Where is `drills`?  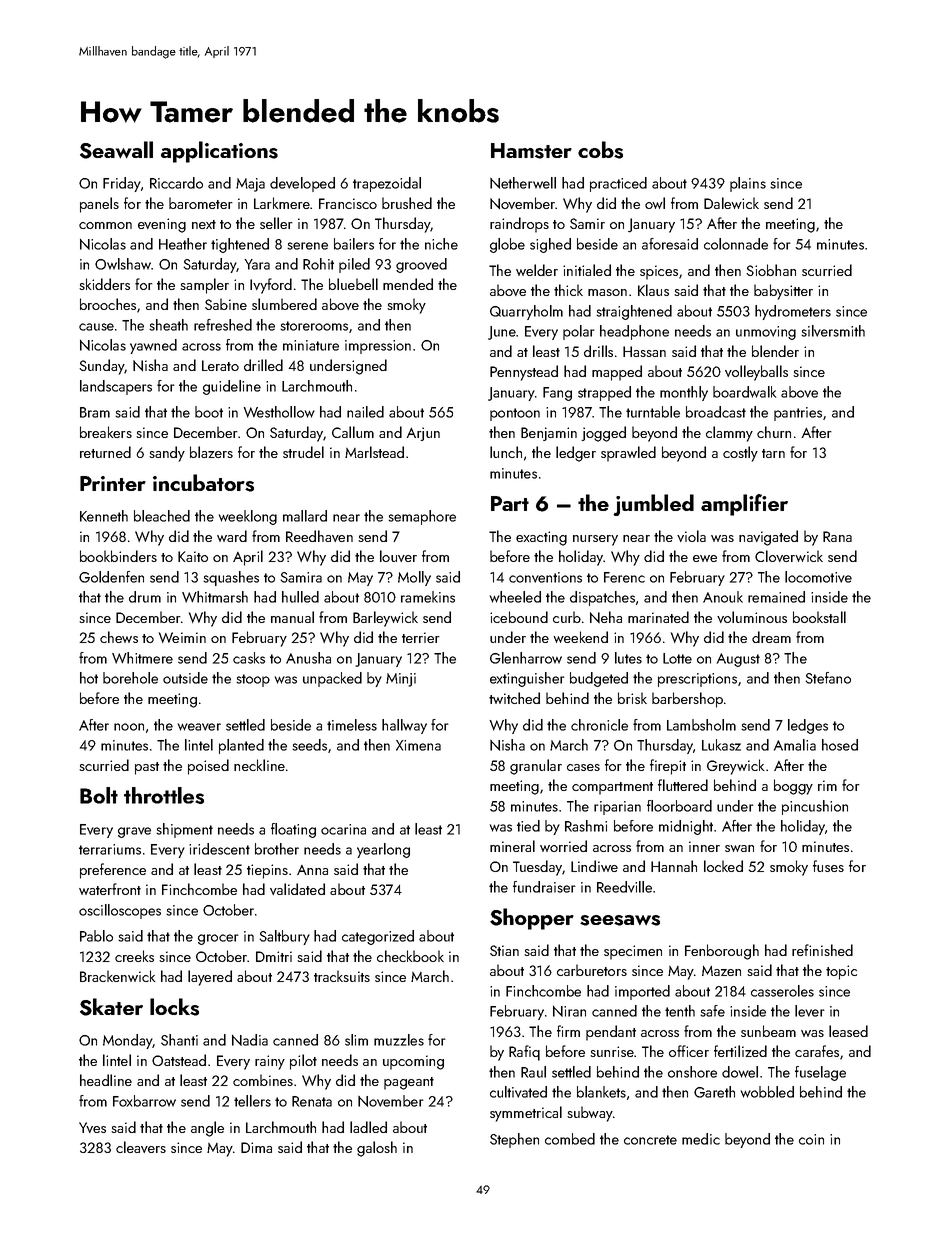
drills is located at coordinates (598, 351).
